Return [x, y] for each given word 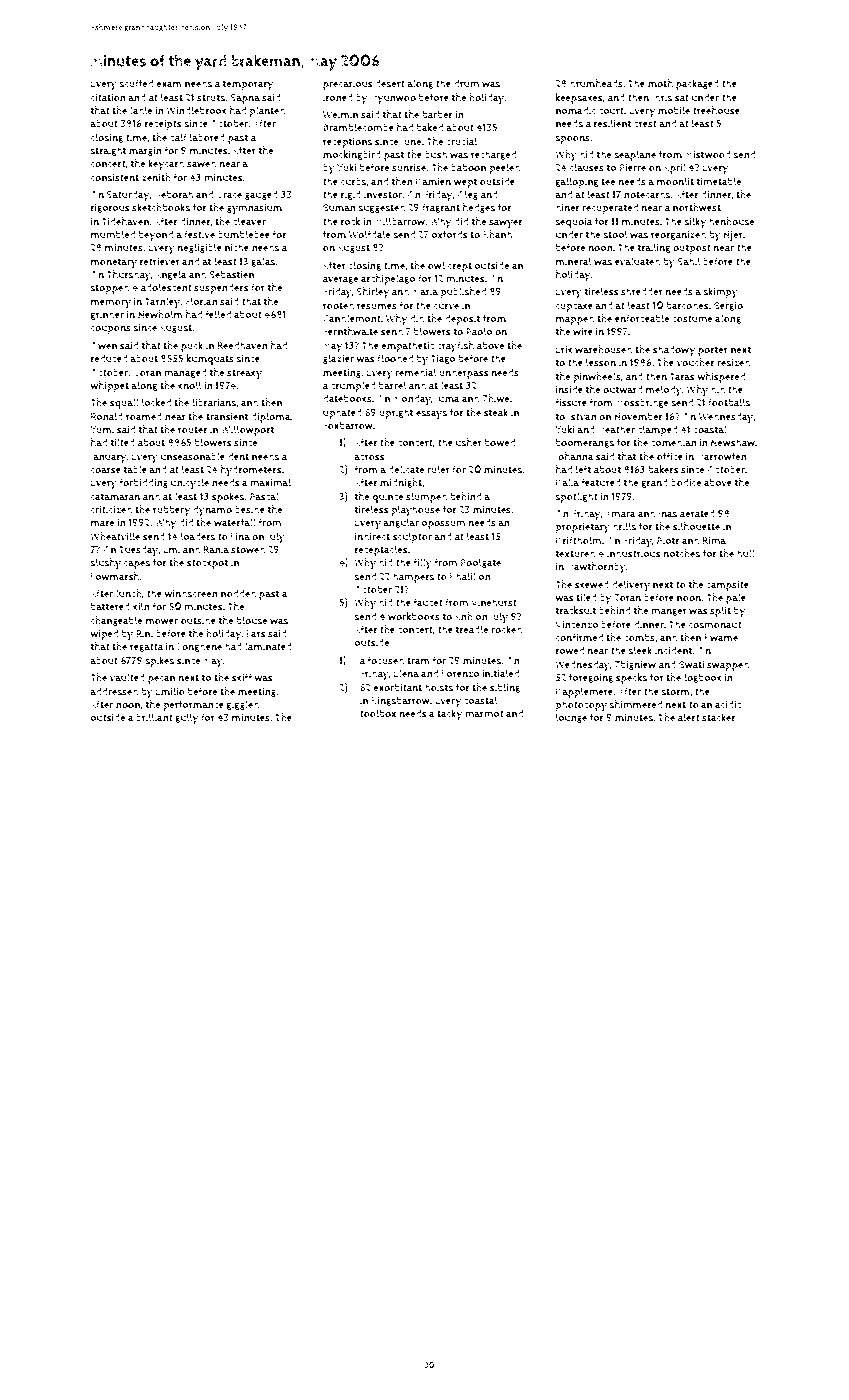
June [411, 142]
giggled [242, 705]
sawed [201, 163]
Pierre [632, 168]
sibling [505, 688]
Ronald [107, 416]
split [720, 611]
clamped [658, 430]
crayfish [455, 346]
